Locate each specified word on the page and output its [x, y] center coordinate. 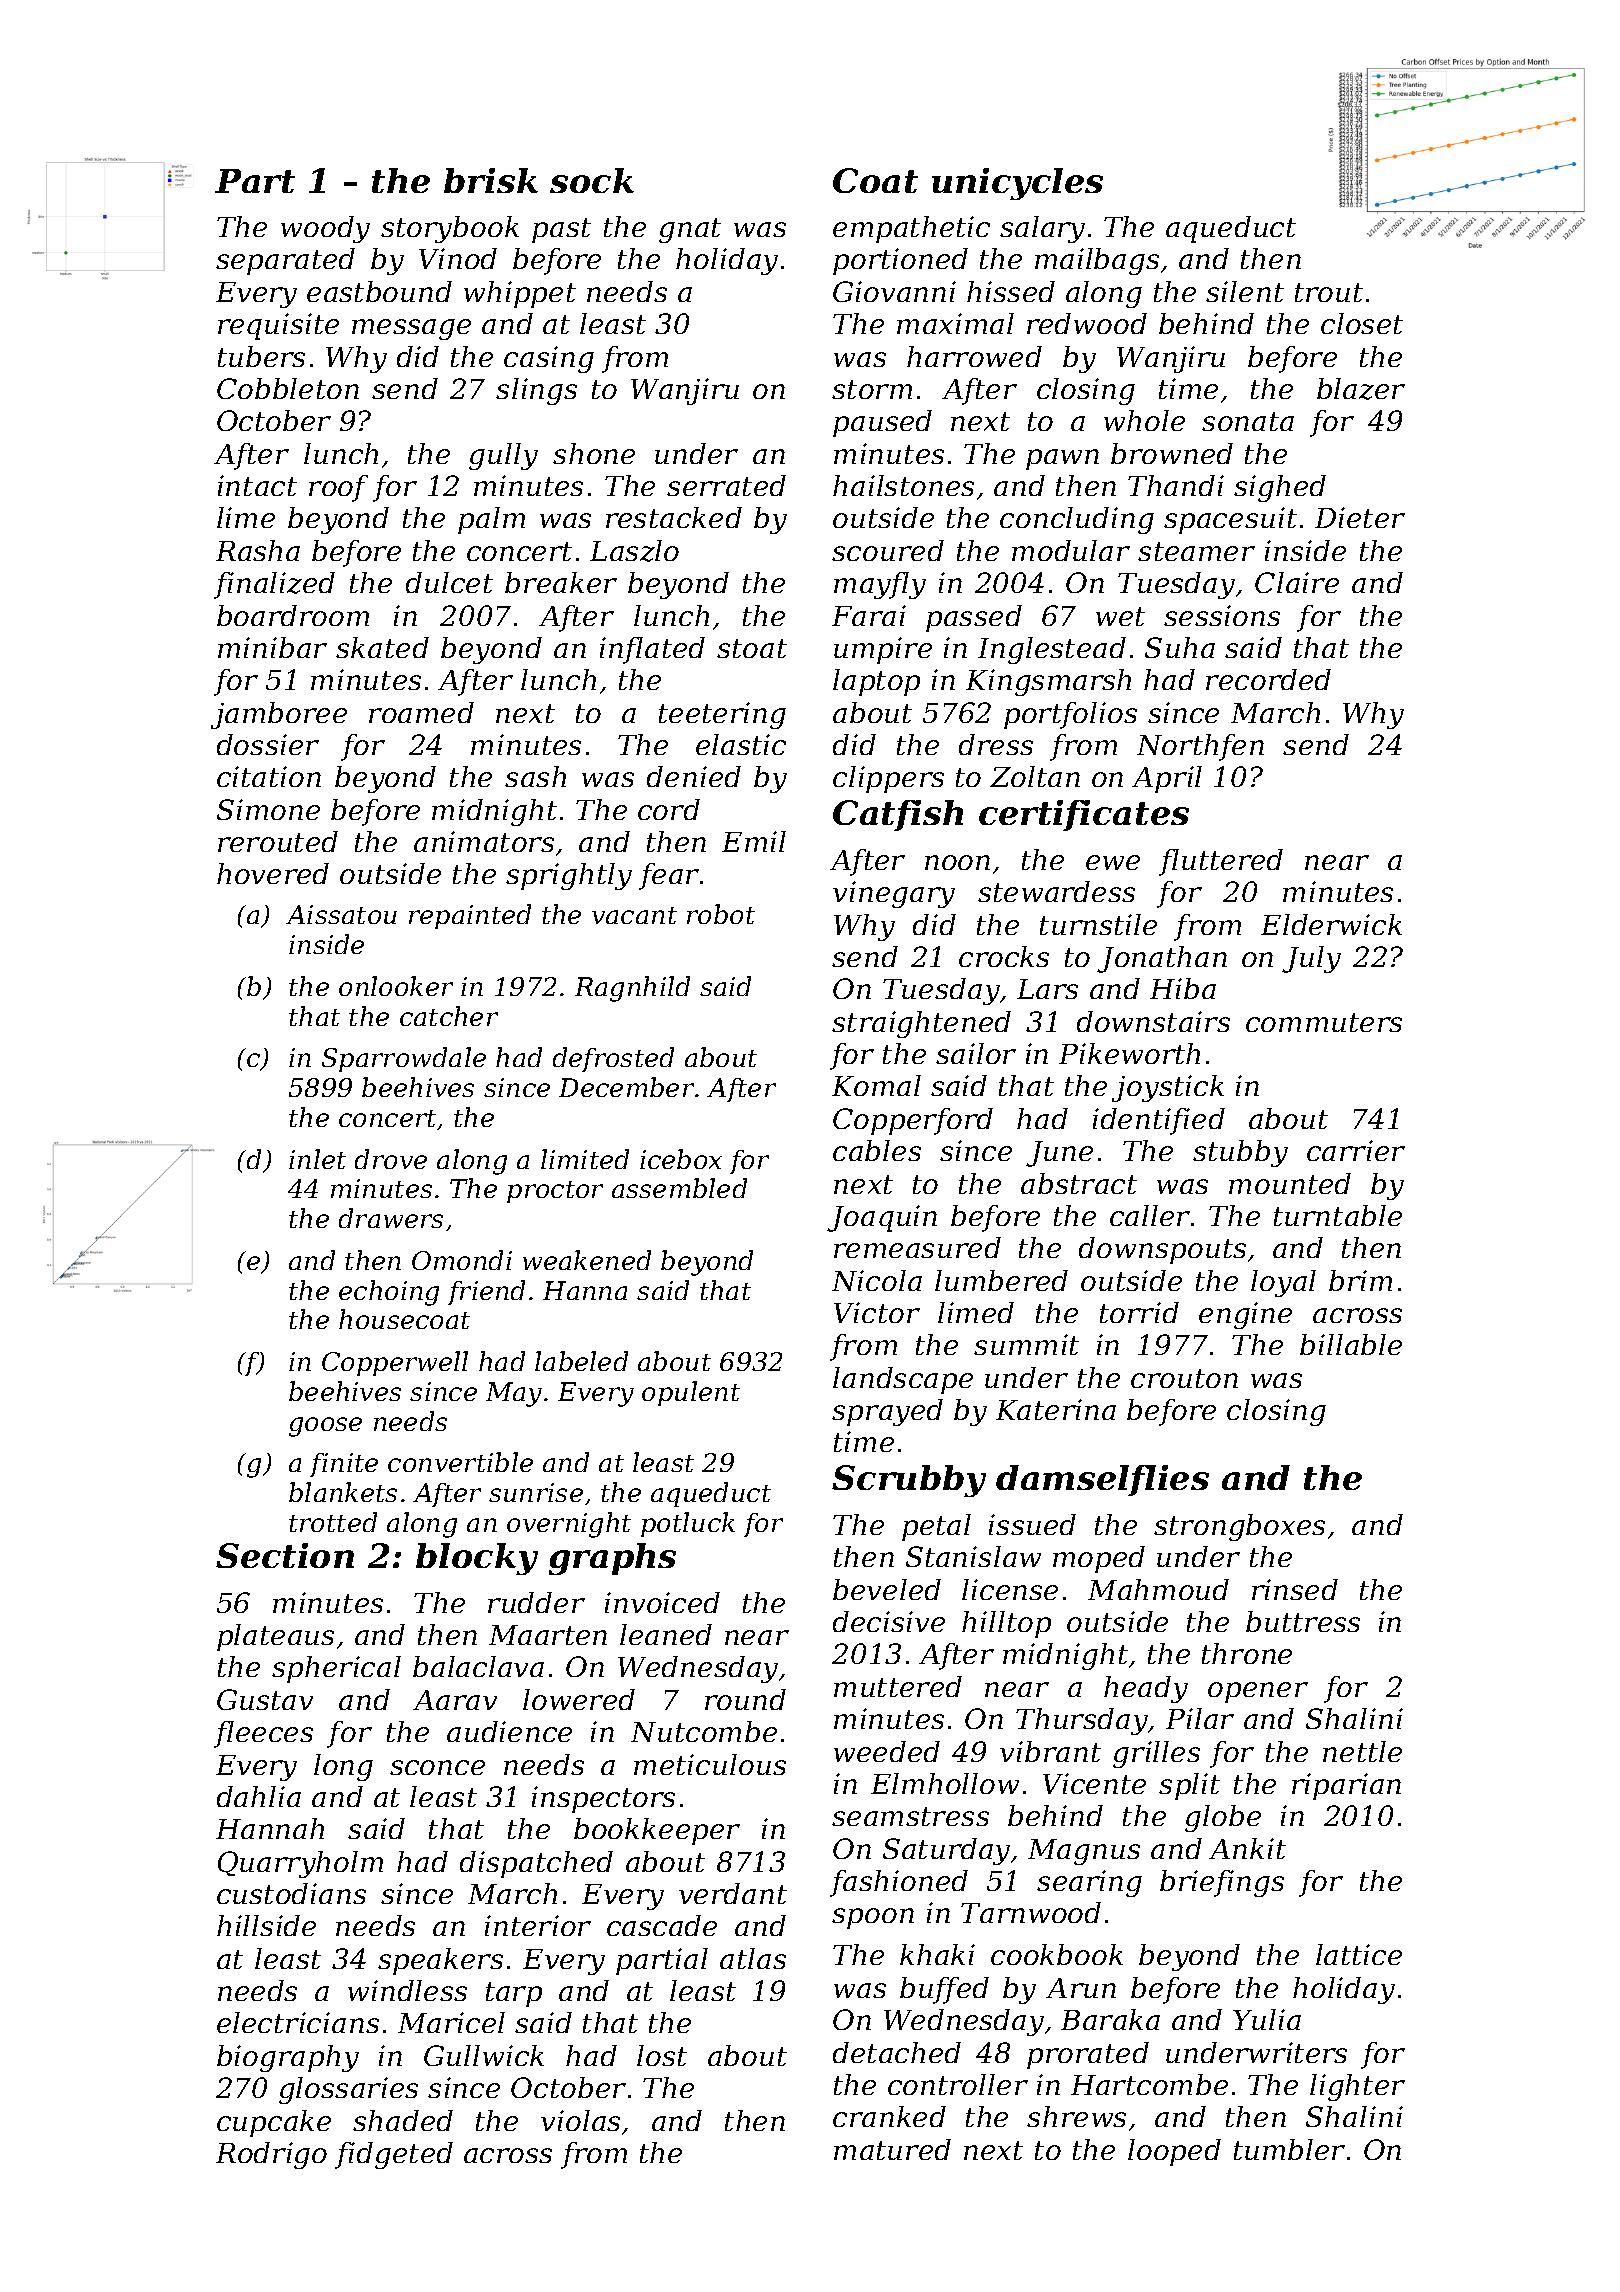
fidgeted [394, 2155]
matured [892, 2149]
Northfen [1200, 747]
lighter [1357, 2087]
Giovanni [894, 291]
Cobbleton [288, 388]
